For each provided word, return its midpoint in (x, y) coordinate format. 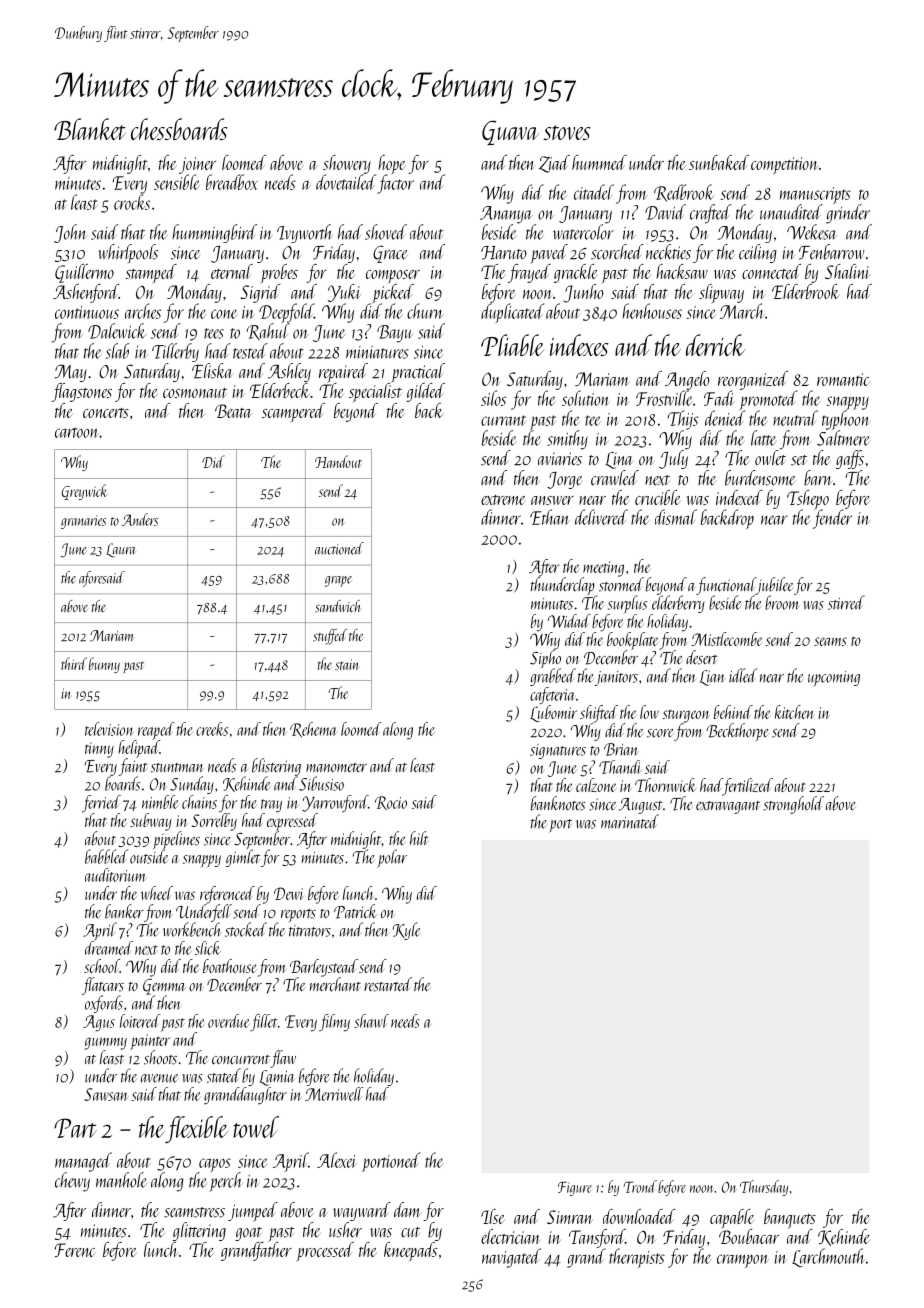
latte (763, 438)
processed (325, 1252)
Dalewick (116, 331)
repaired (343, 373)
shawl (371, 1021)
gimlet (243, 858)
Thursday (764, 1188)
